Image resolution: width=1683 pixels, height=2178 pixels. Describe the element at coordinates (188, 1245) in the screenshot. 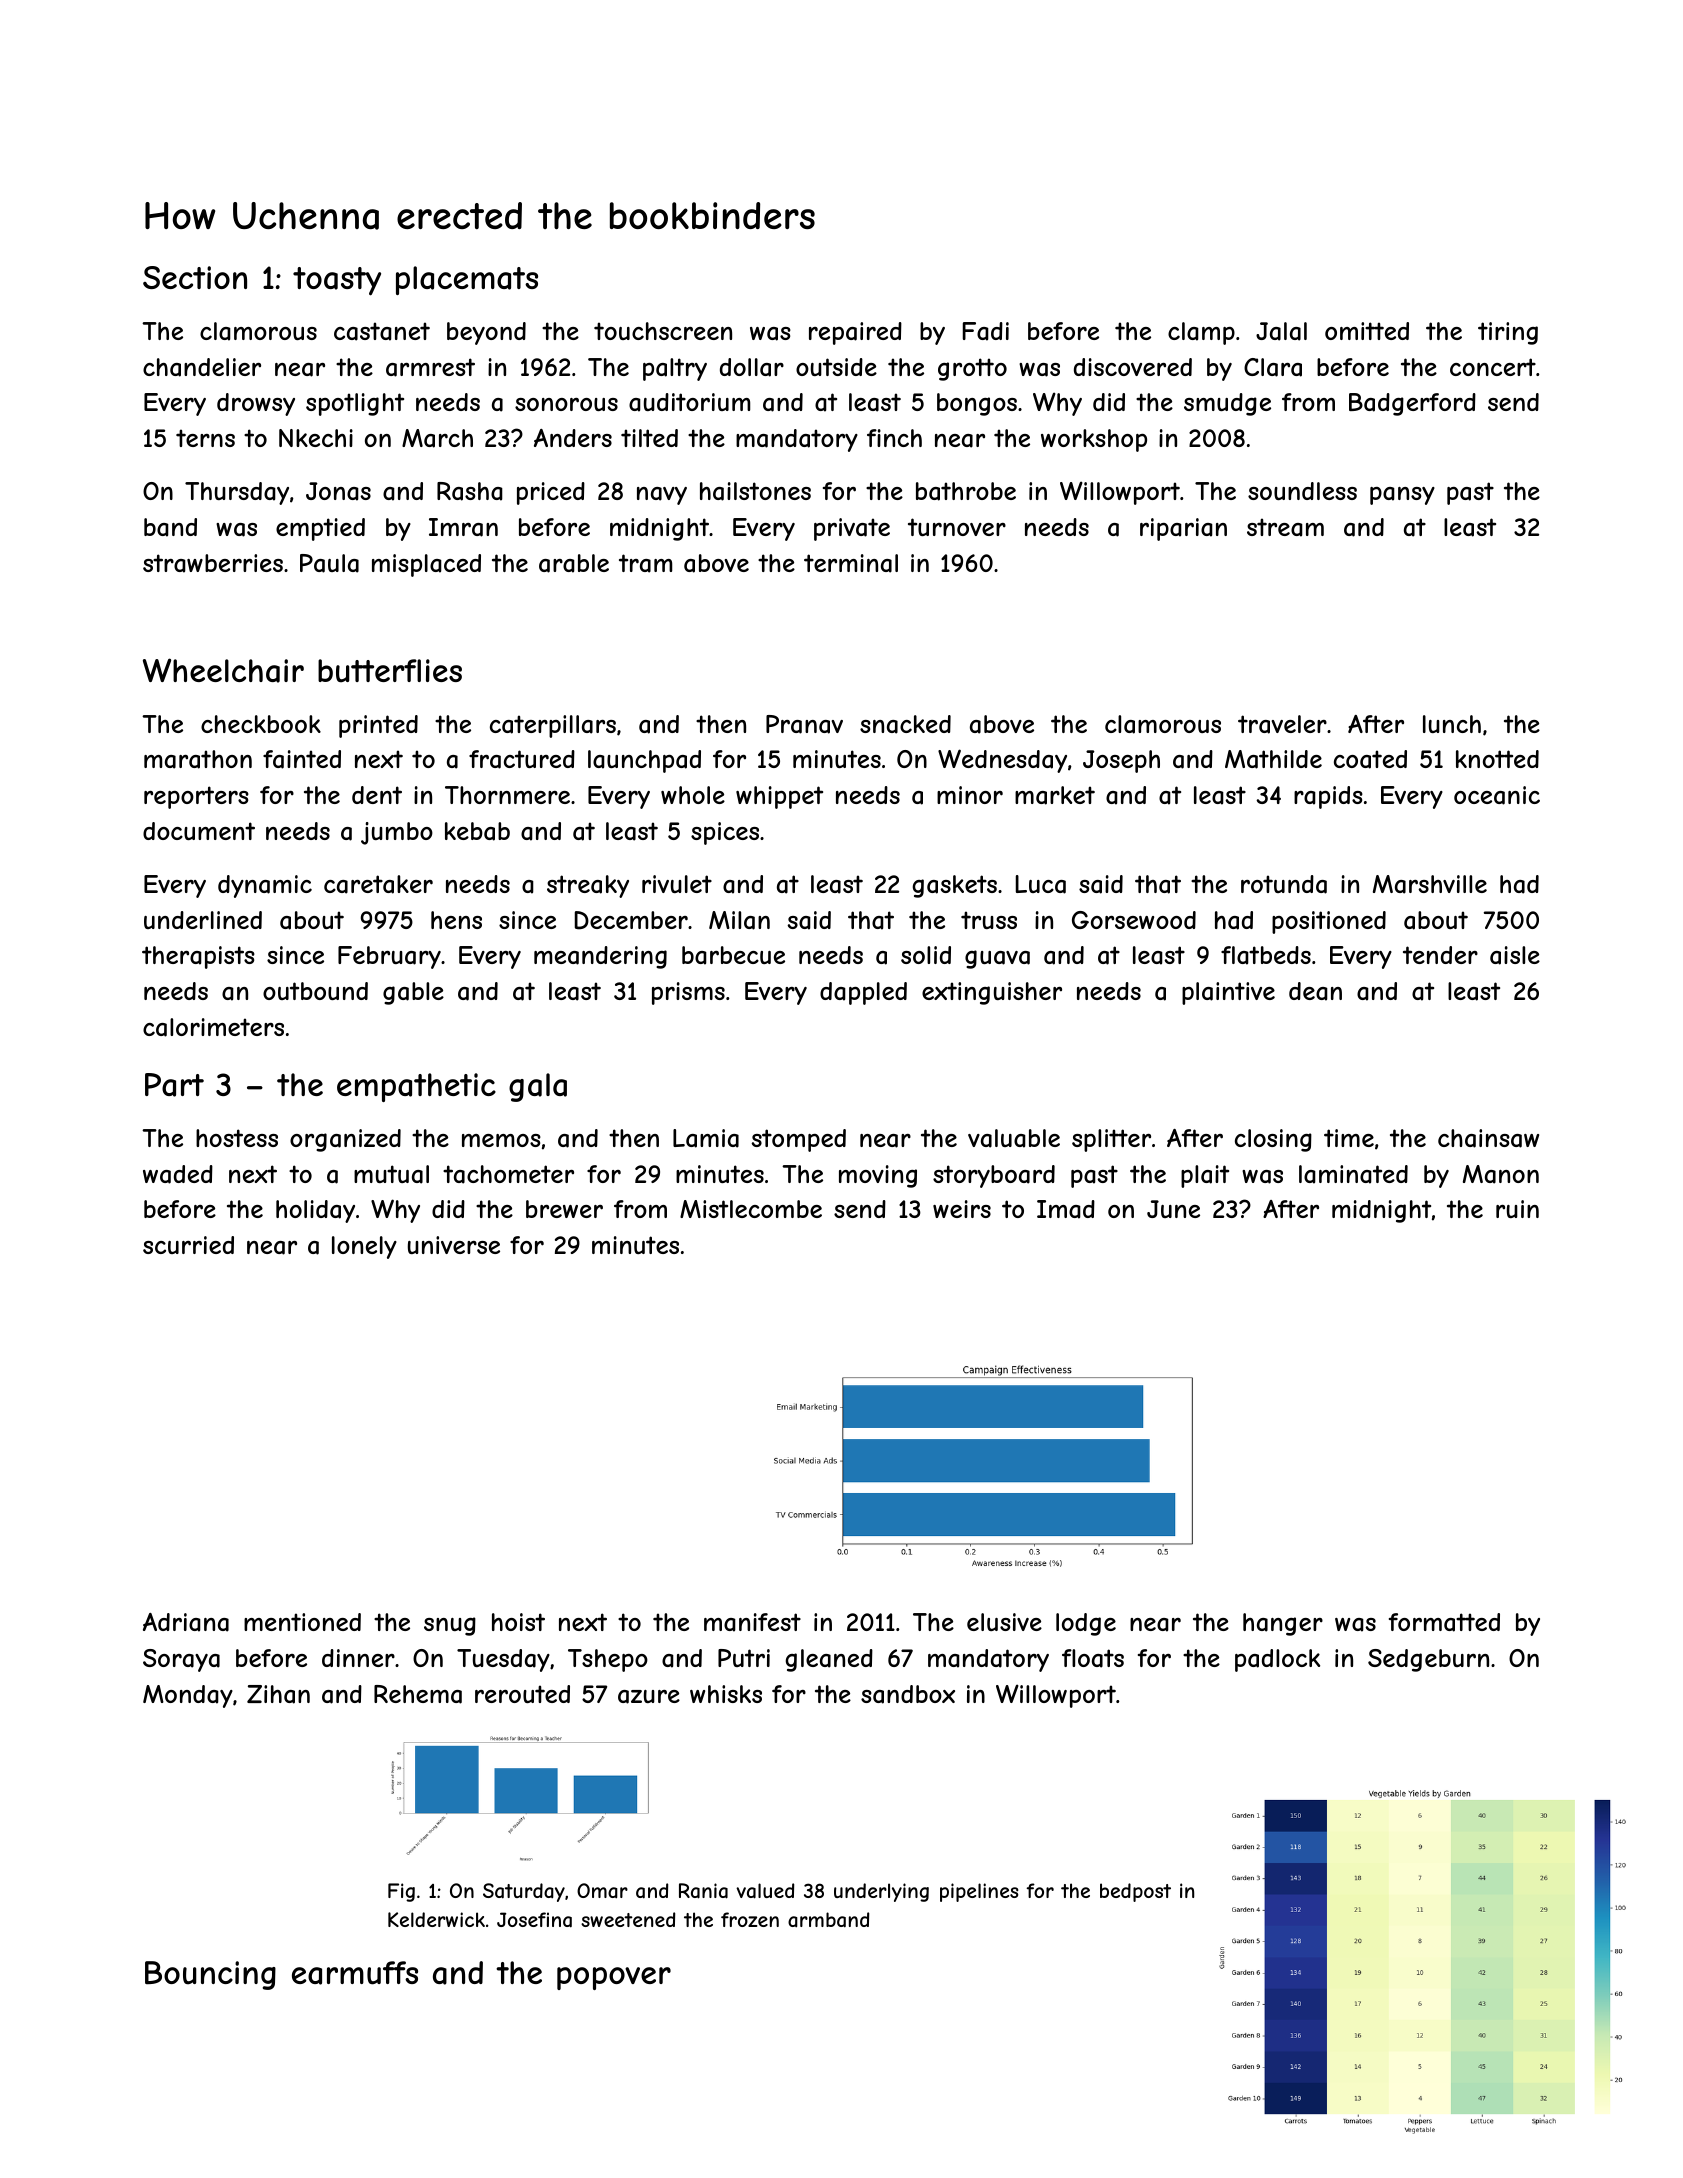

I see `scurried` at that location.
